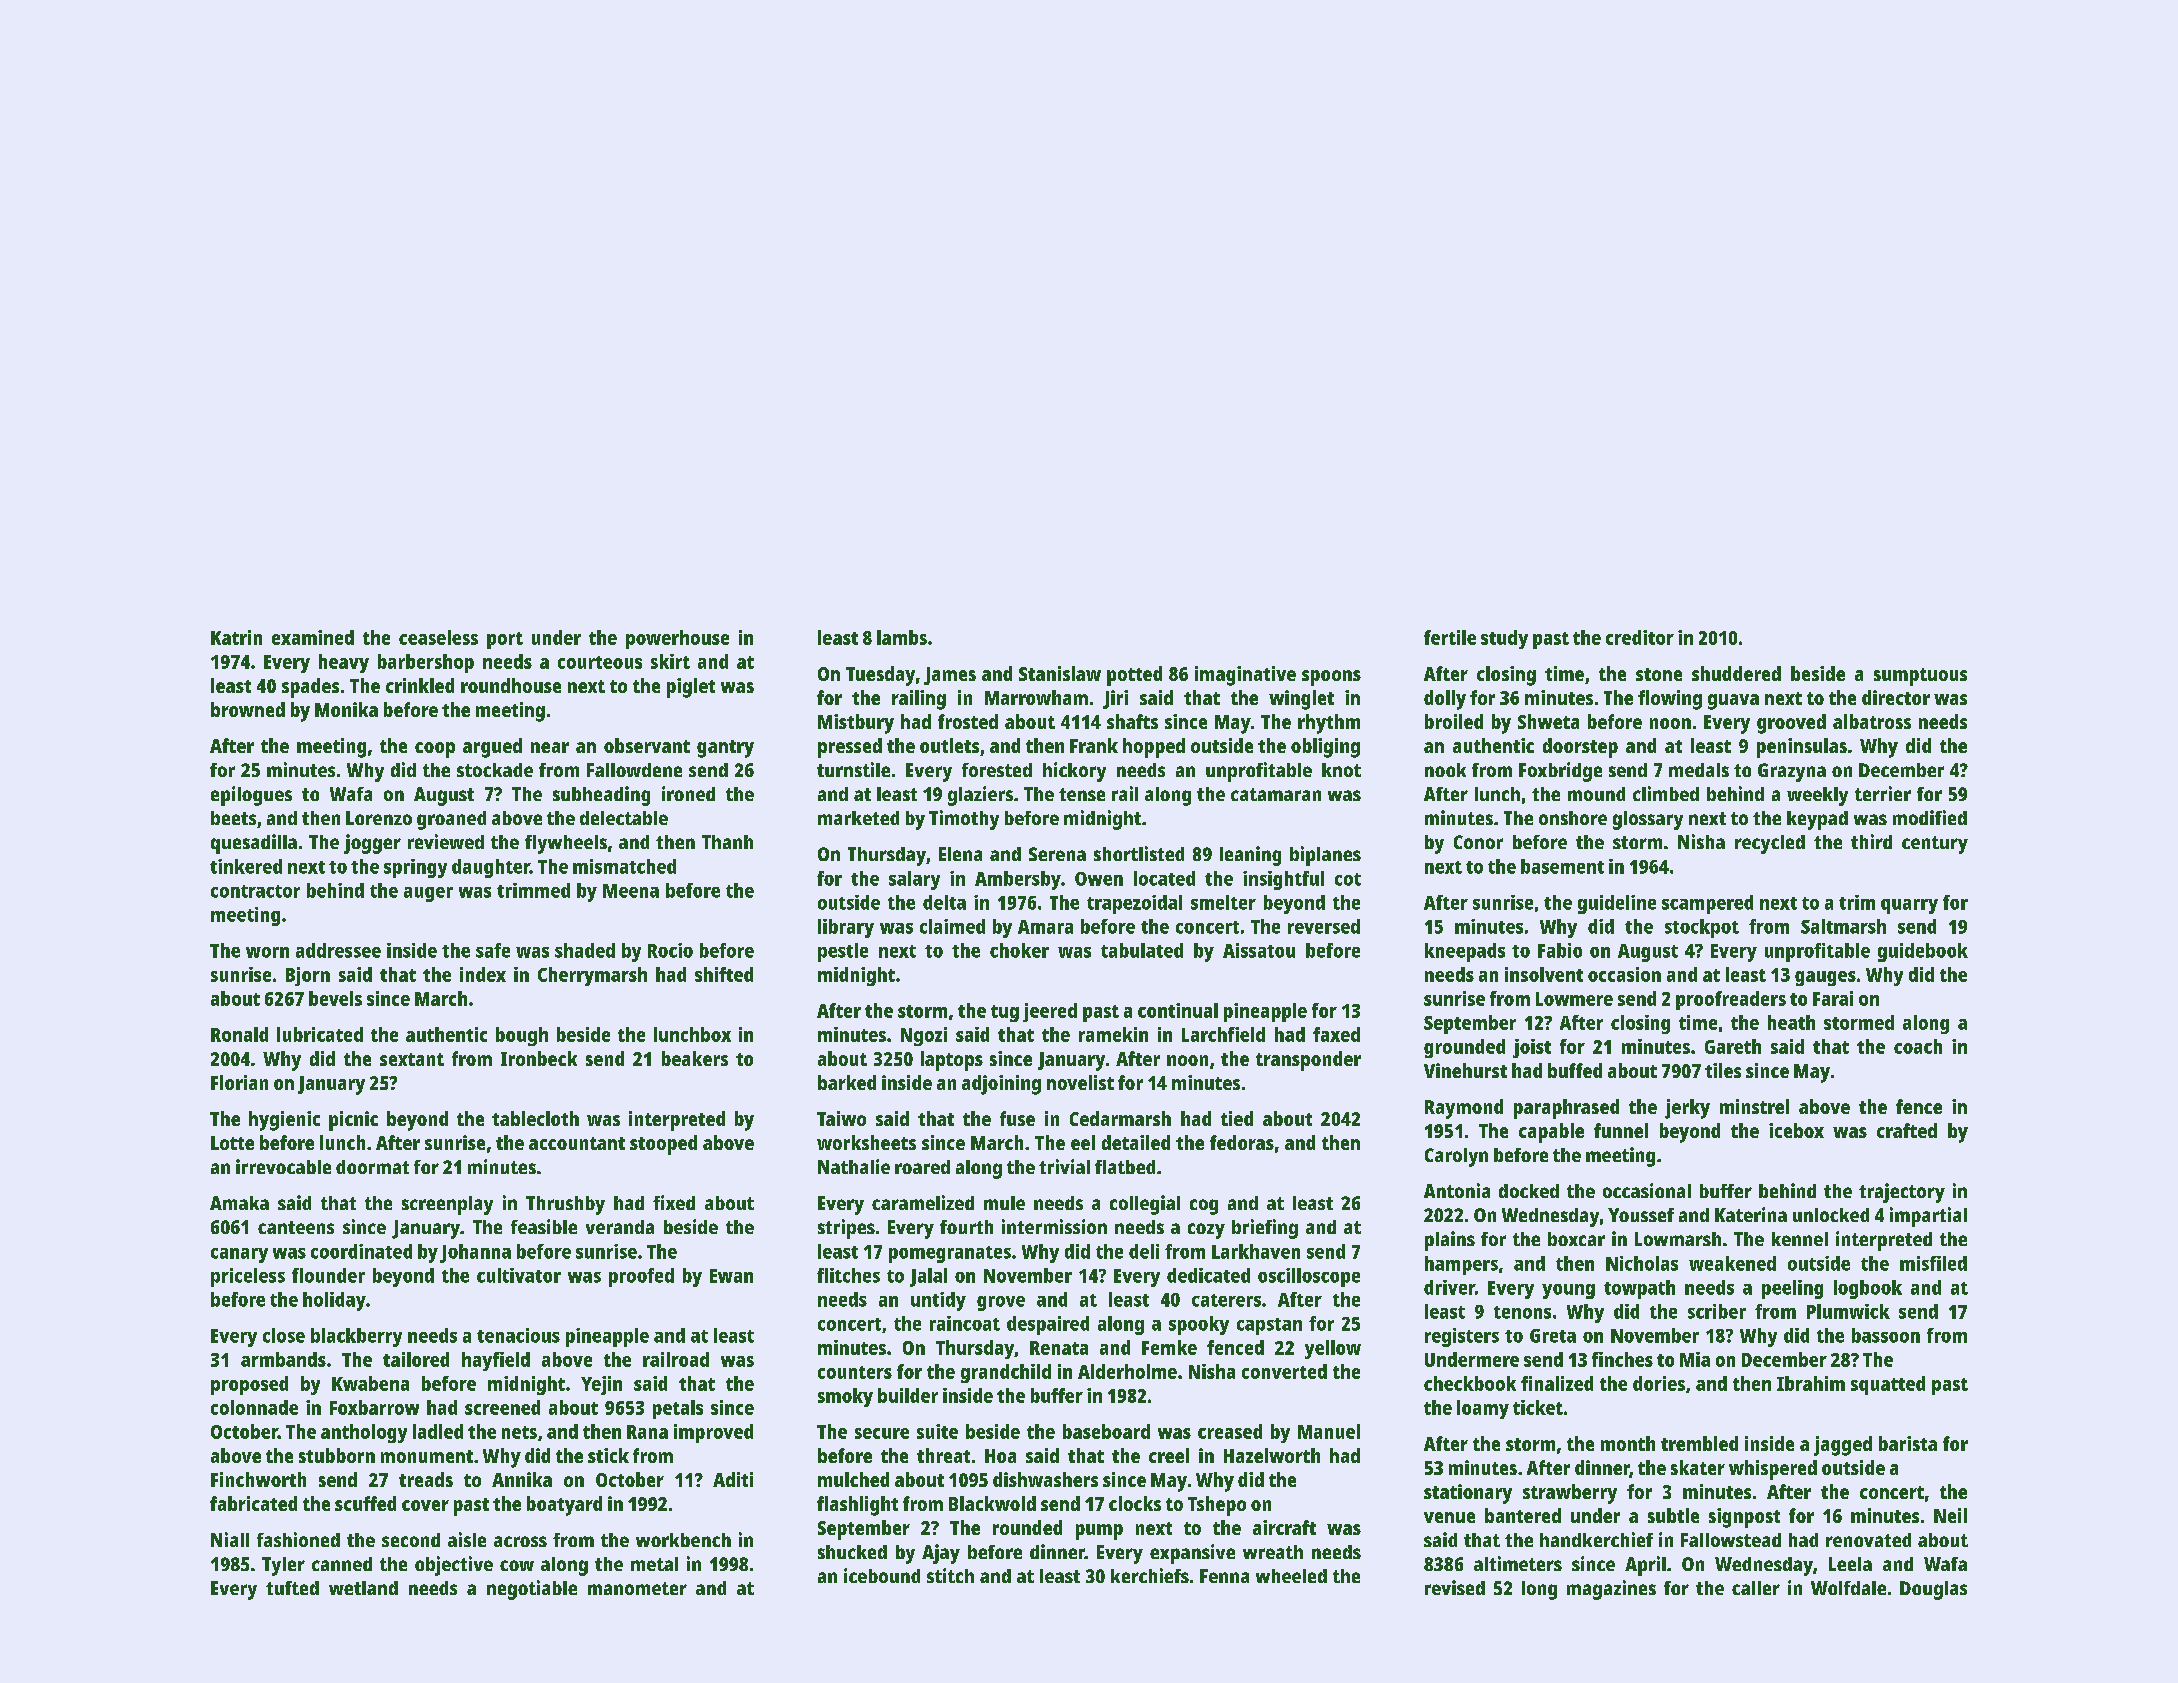 This screenshot has width=2178, height=1683. What do you see at coordinates (248, 709) in the screenshot?
I see `browned` at bounding box center [248, 709].
